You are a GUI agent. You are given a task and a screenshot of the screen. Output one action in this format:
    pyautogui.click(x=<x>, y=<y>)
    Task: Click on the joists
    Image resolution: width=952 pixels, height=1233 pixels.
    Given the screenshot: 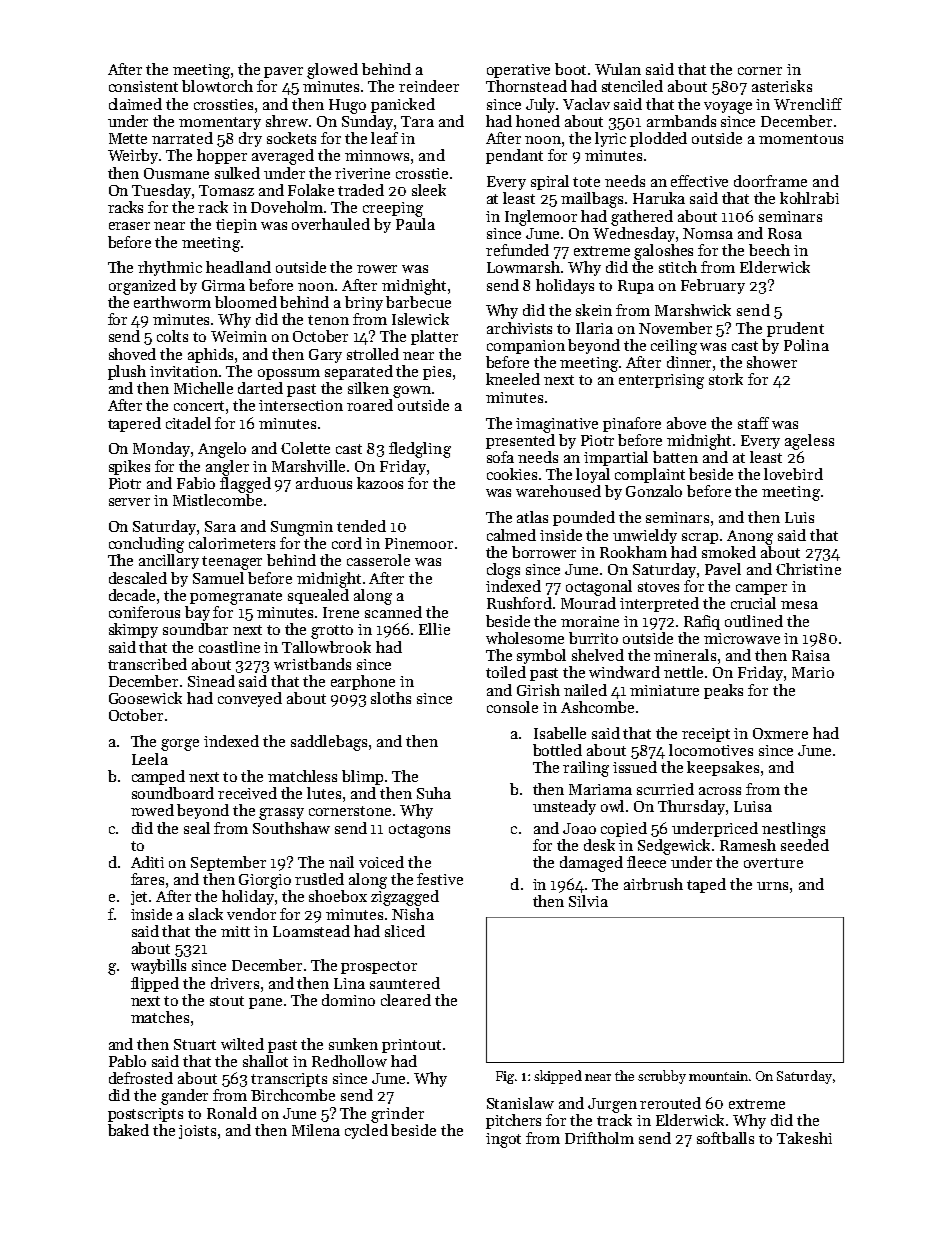 What is the action you would take?
    pyautogui.click(x=197, y=1132)
